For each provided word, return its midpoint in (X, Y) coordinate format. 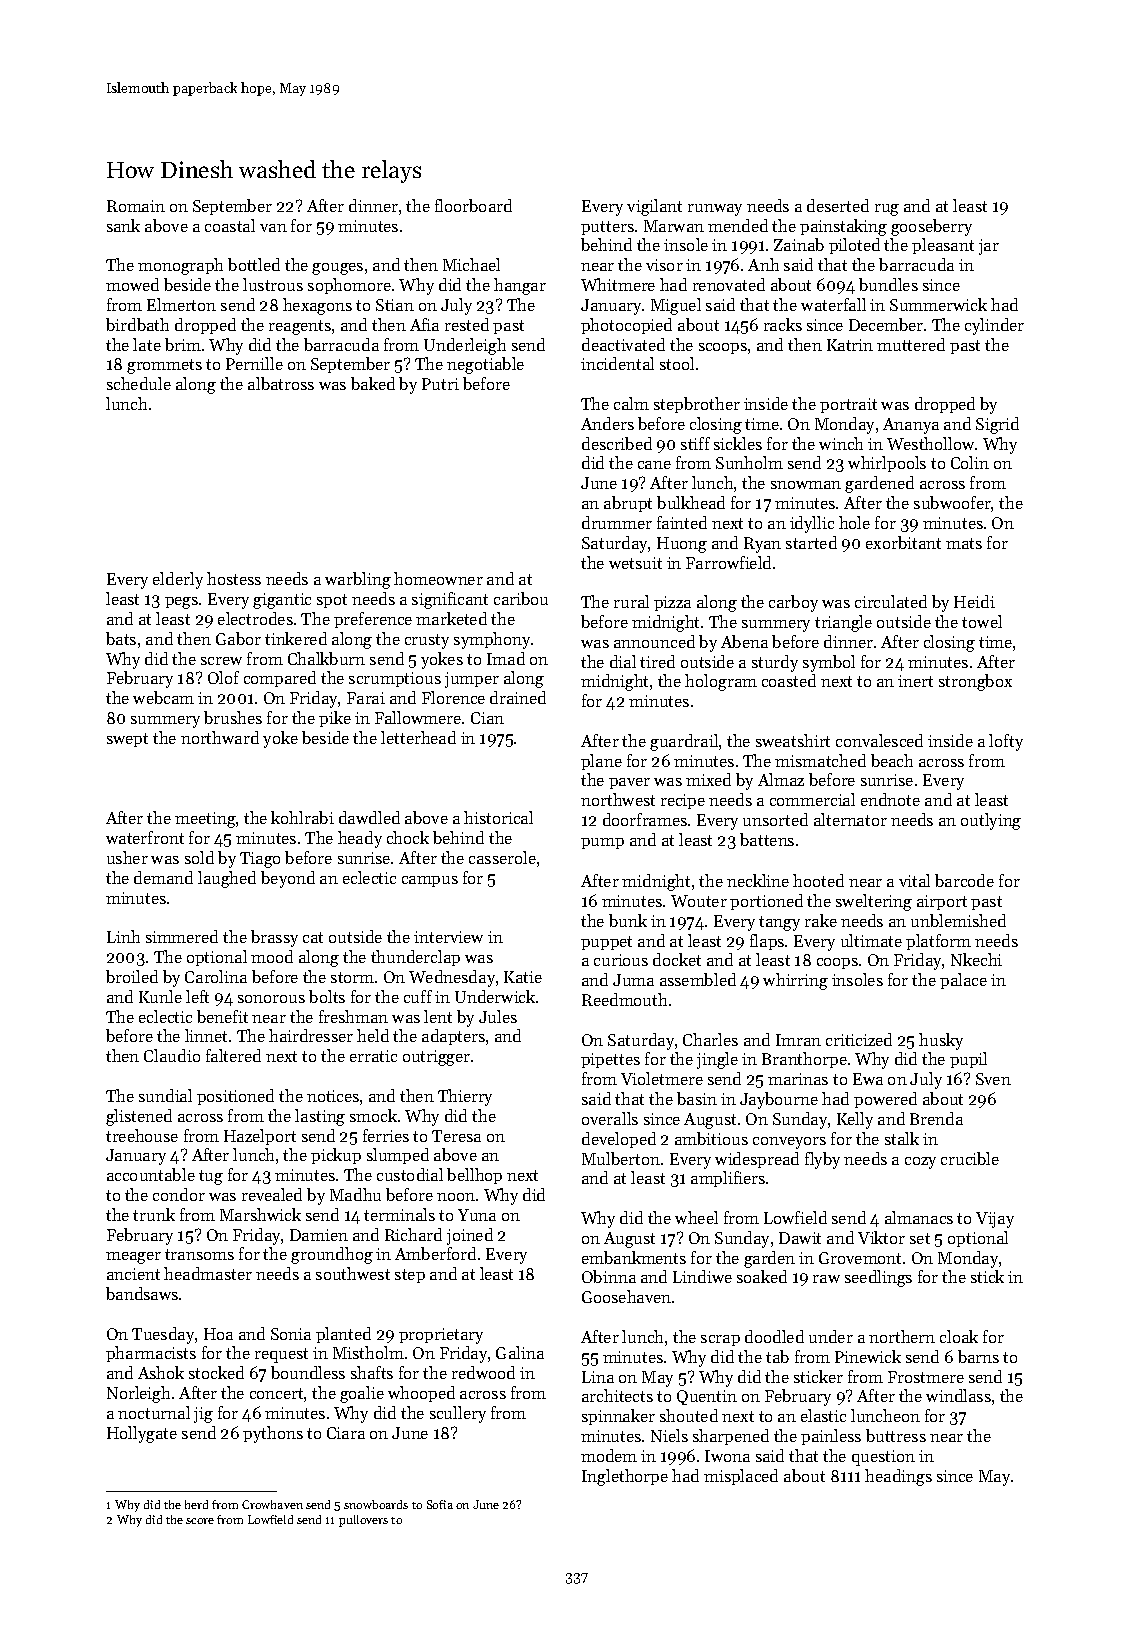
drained (518, 697)
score (200, 1521)
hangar (520, 286)
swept (127, 740)
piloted (854, 246)
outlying (991, 821)
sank (123, 225)
